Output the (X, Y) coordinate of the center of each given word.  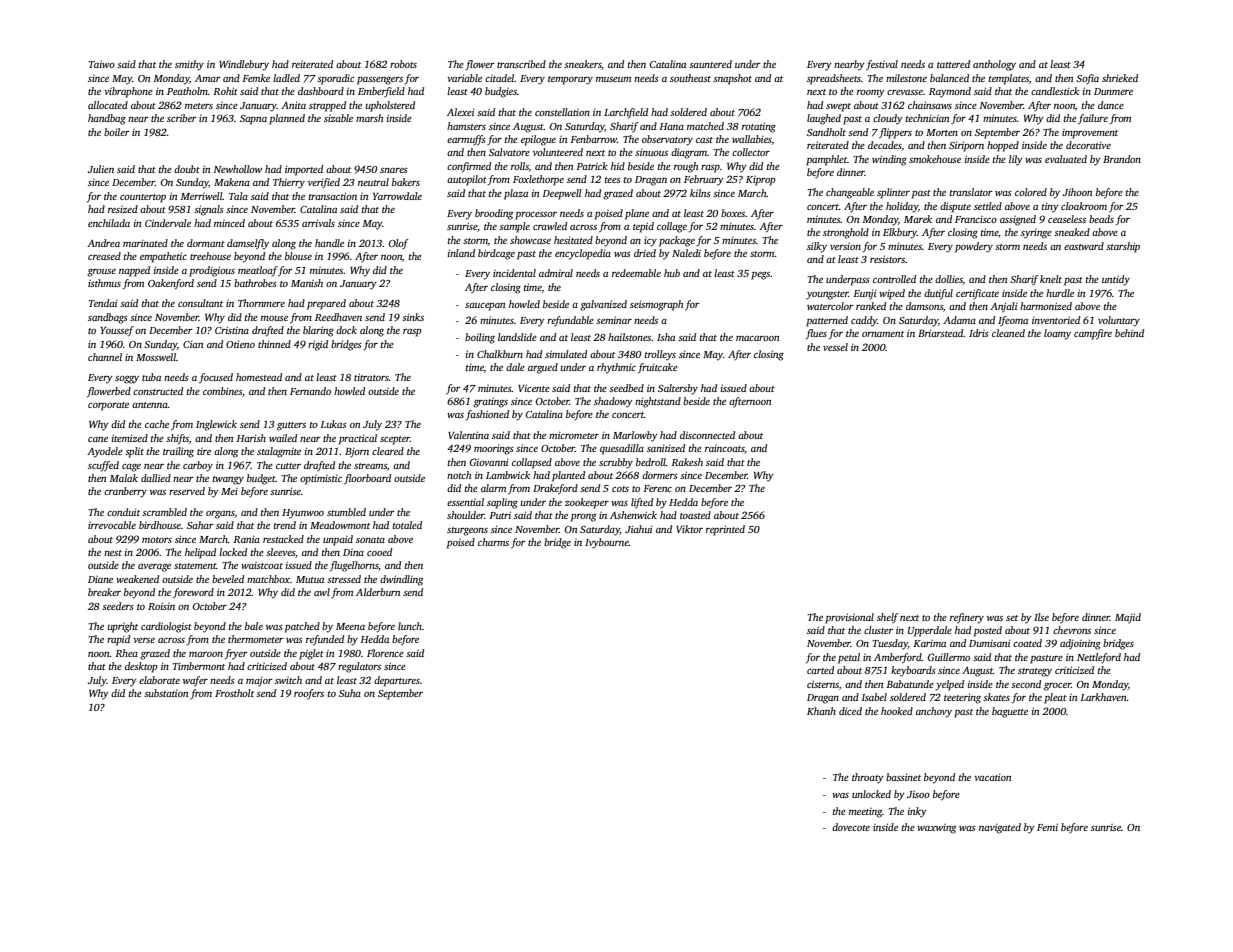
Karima (929, 643)
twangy (228, 480)
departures (397, 681)
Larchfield (626, 113)
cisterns (823, 684)
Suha (350, 693)
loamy (1057, 334)
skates (996, 697)
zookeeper (587, 503)
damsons (924, 306)
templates (1009, 79)
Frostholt (234, 693)
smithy (189, 65)
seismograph (656, 305)
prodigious (212, 271)
